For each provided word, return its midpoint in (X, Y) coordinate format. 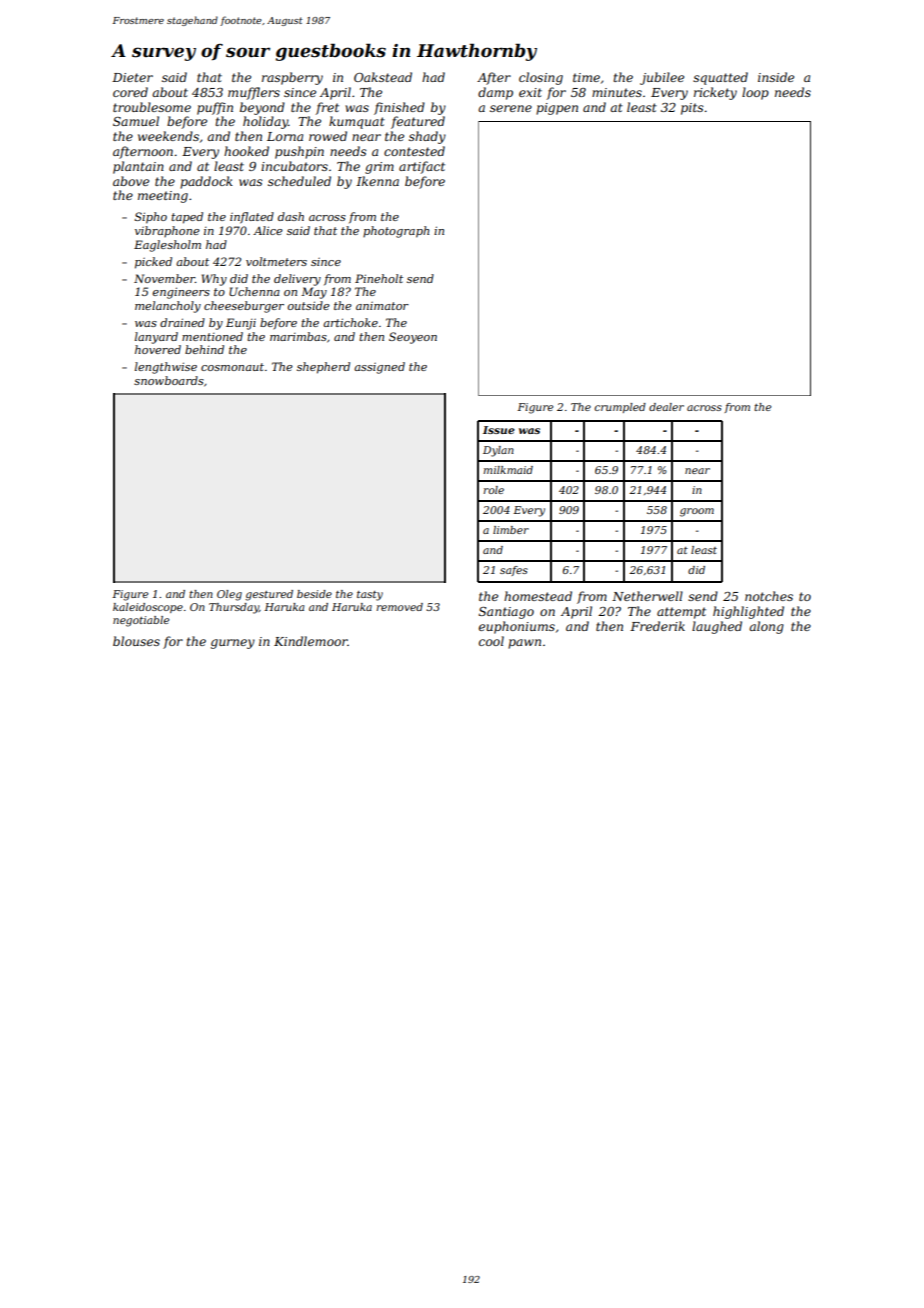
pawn (524, 644)
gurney (233, 644)
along (766, 627)
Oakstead (383, 77)
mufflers (254, 93)
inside (776, 77)
